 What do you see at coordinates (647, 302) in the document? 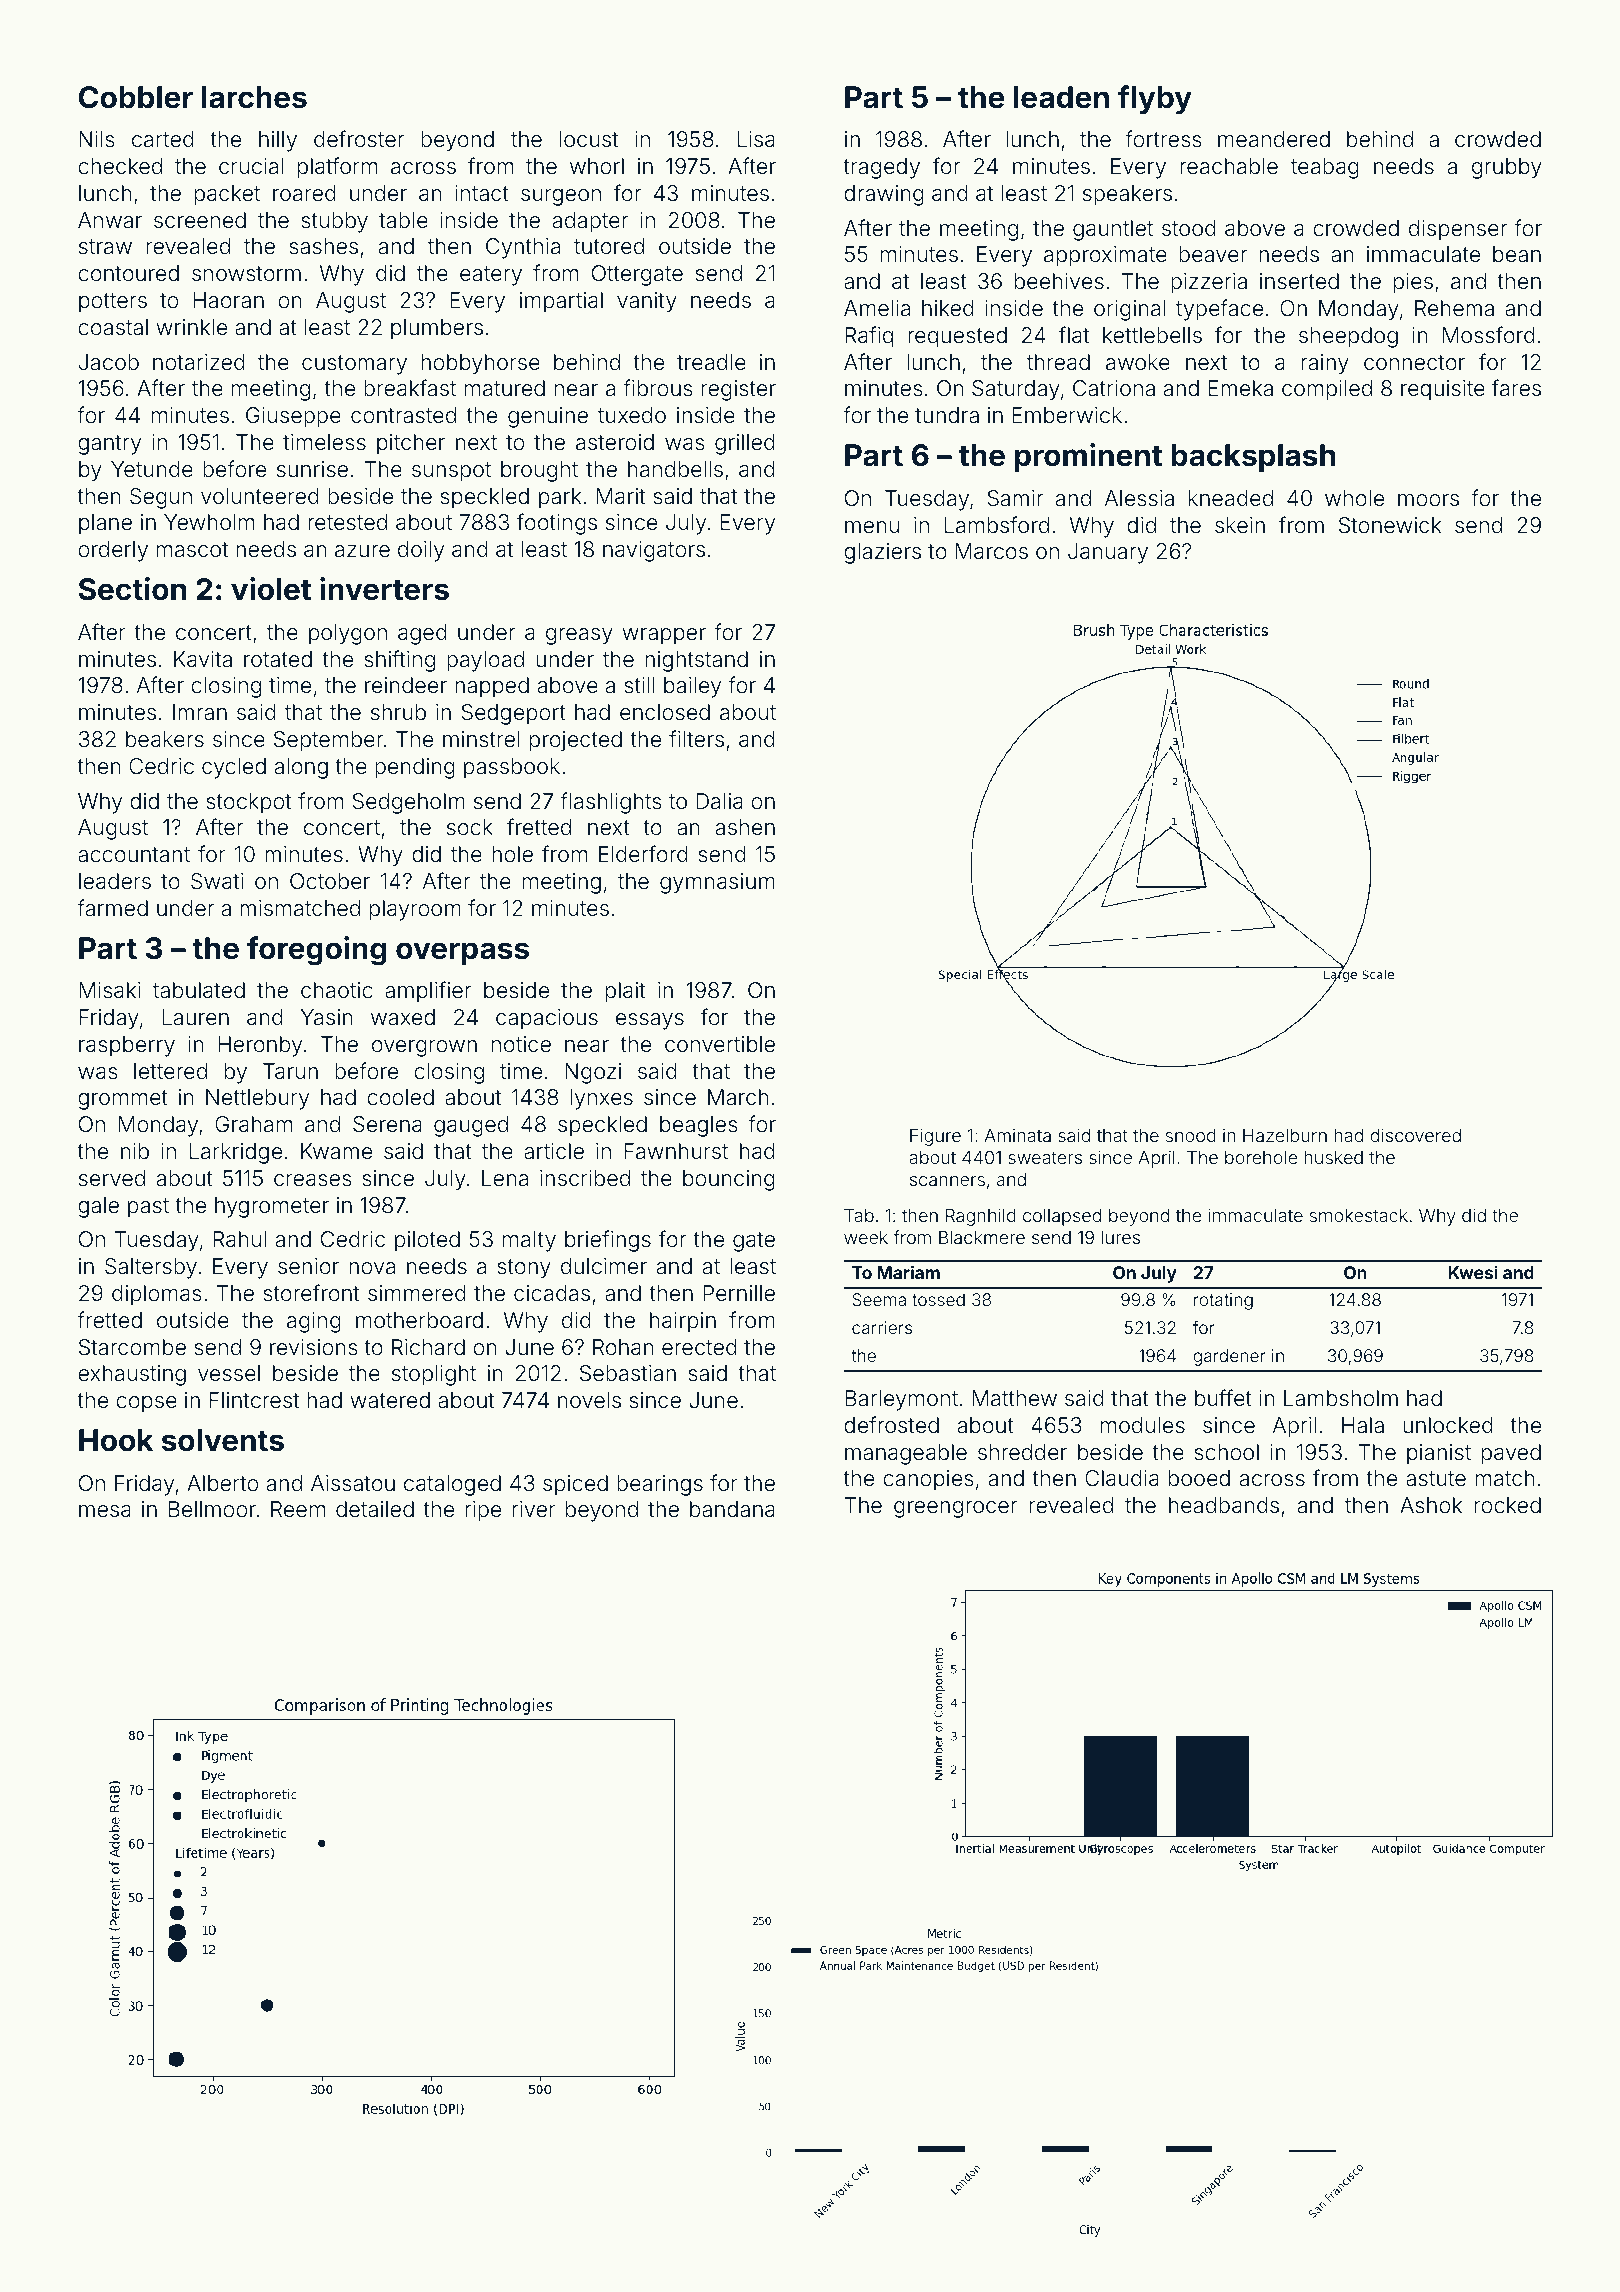
I see `vanity` at bounding box center [647, 302].
